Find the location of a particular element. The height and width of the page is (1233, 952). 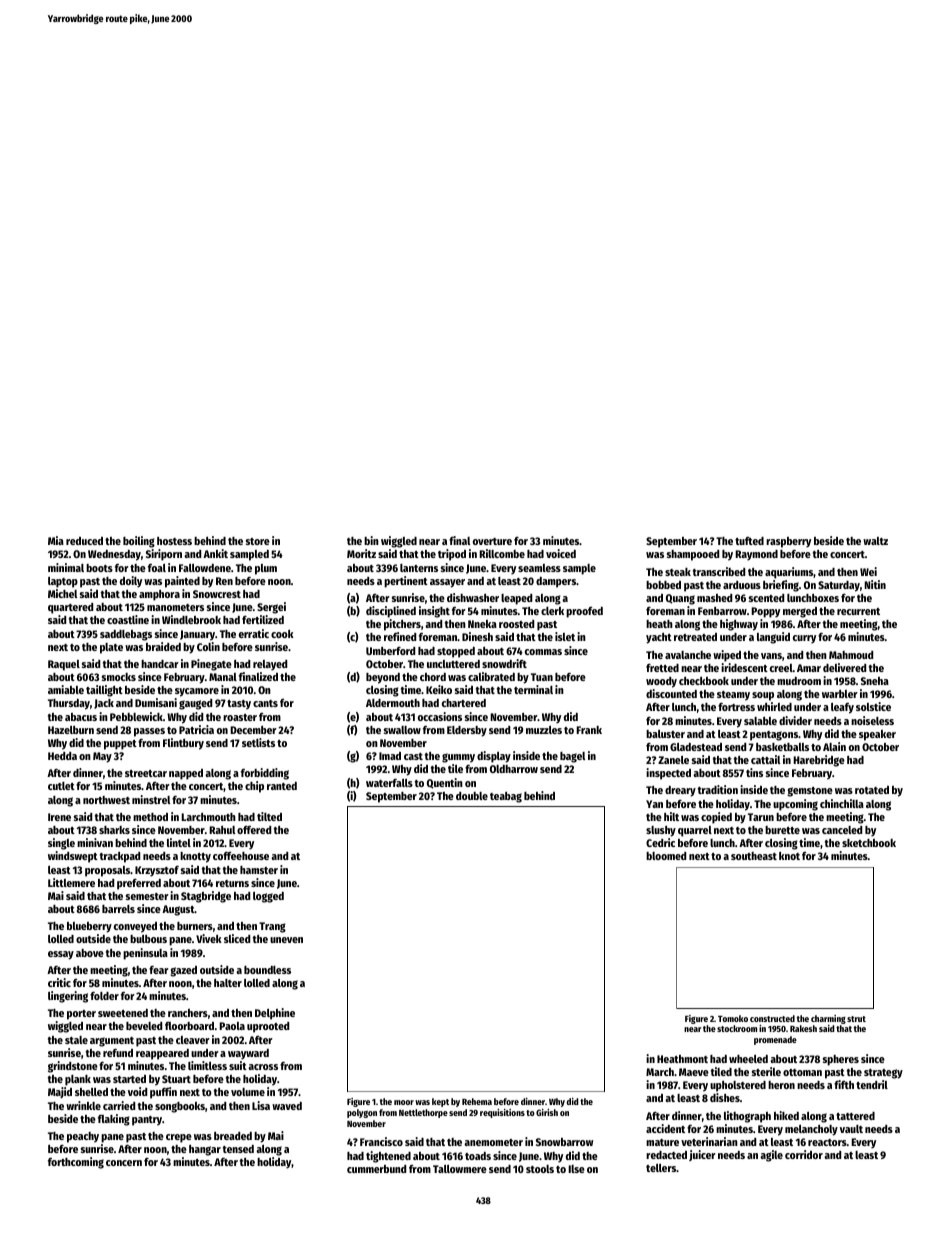

constructed is located at coordinates (772, 1018).
